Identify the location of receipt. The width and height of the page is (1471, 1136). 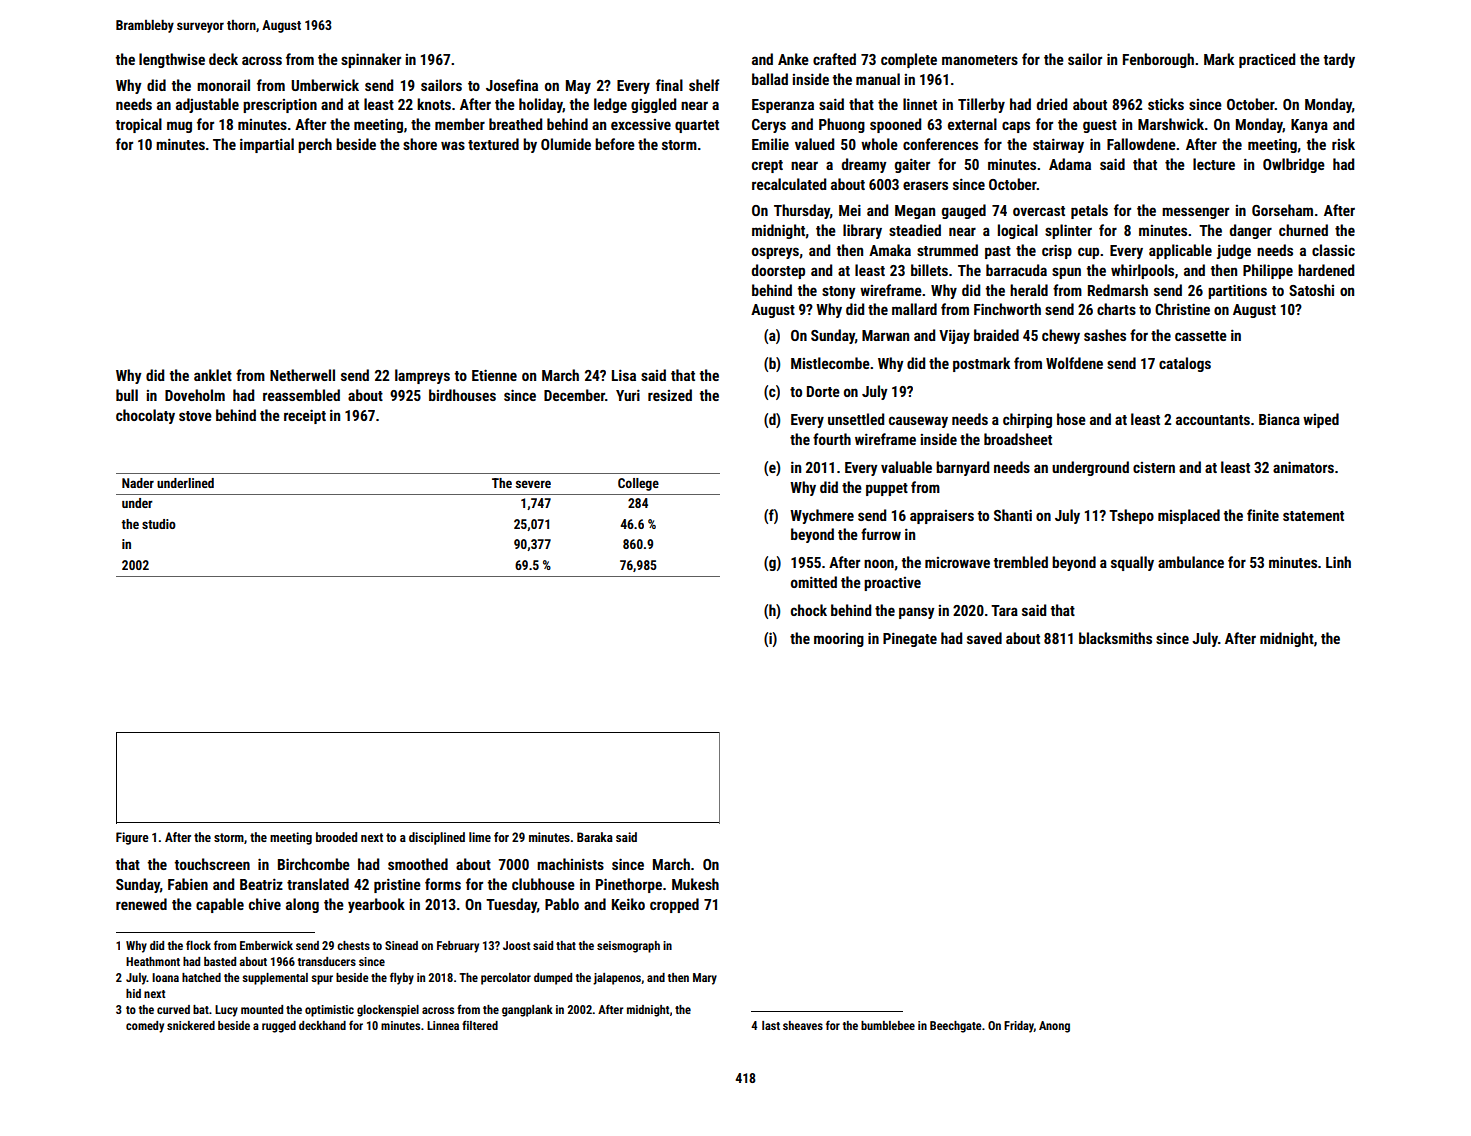
(305, 416).
